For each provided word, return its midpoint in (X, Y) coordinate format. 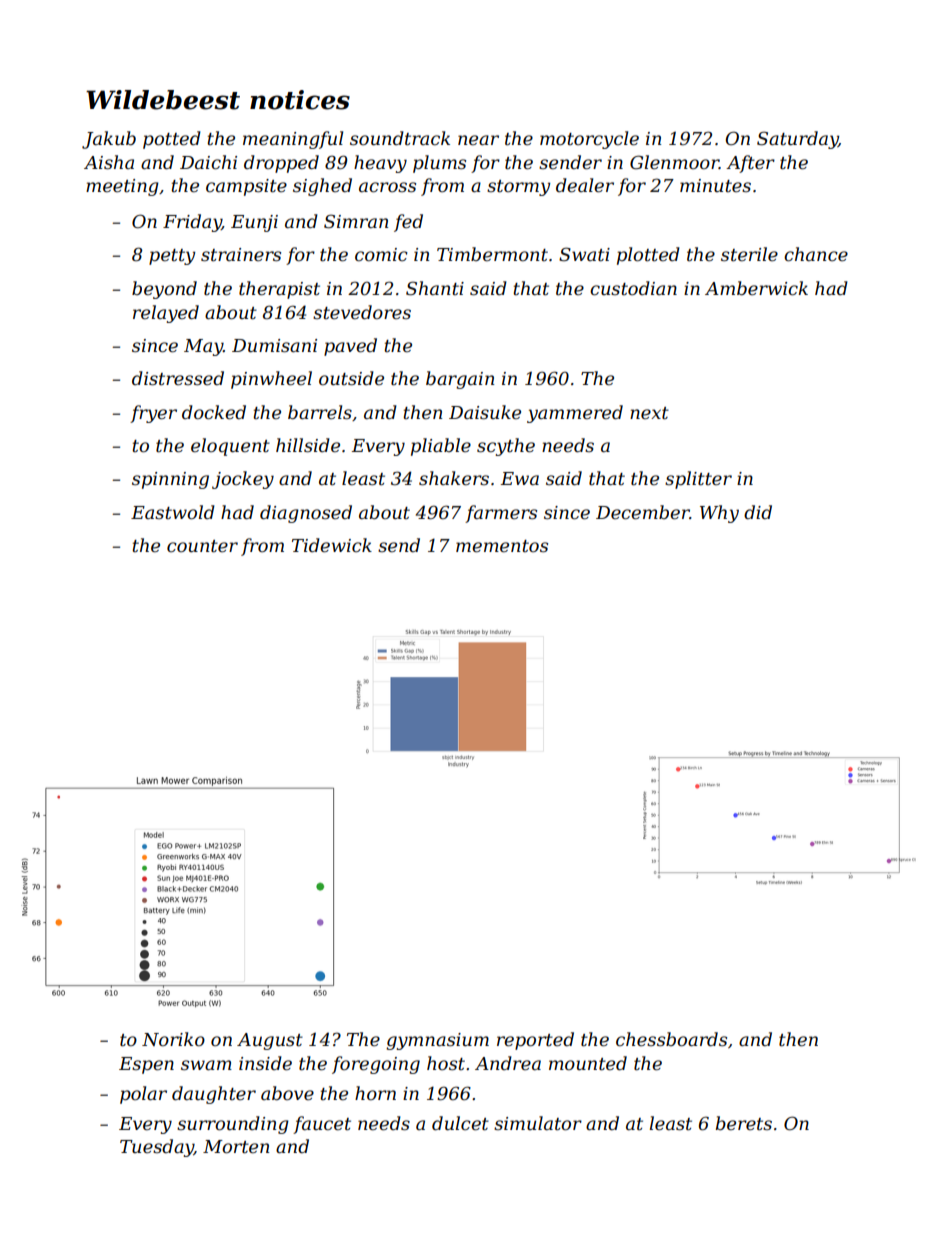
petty (172, 257)
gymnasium (437, 1041)
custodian (633, 288)
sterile (749, 254)
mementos (502, 546)
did (758, 512)
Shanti (435, 288)
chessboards (671, 1039)
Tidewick (332, 545)
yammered (575, 414)
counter (202, 546)
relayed (166, 314)
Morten (236, 1147)
